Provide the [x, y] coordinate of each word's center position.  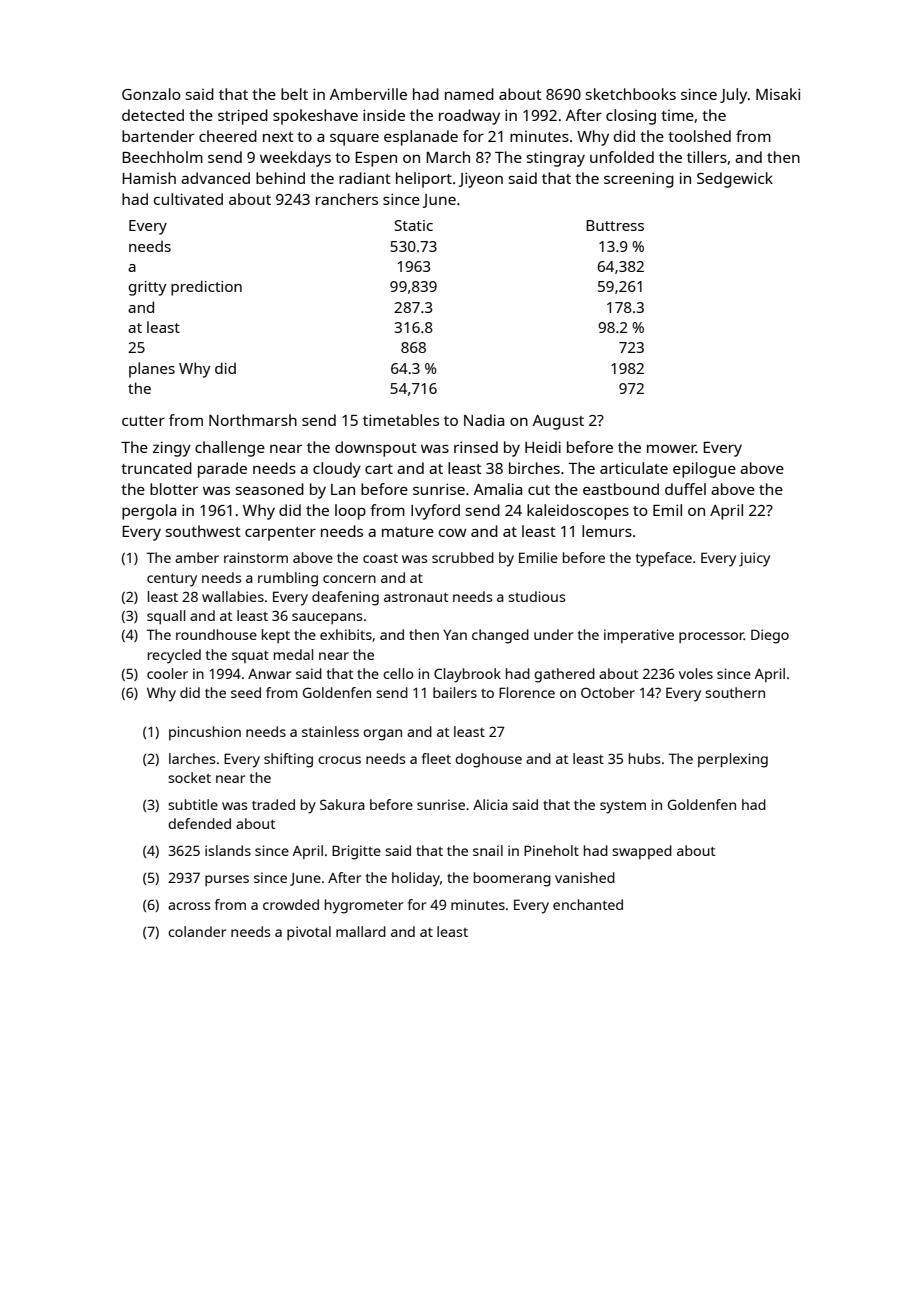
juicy [754, 559]
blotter [174, 489]
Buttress [615, 225]
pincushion [205, 733]
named [469, 94]
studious [536, 596]
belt [294, 94]
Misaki [778, 94]
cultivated [188, 199]
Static [414, 225]
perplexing [733, 760]
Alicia [490, 804]
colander [197, 931]
